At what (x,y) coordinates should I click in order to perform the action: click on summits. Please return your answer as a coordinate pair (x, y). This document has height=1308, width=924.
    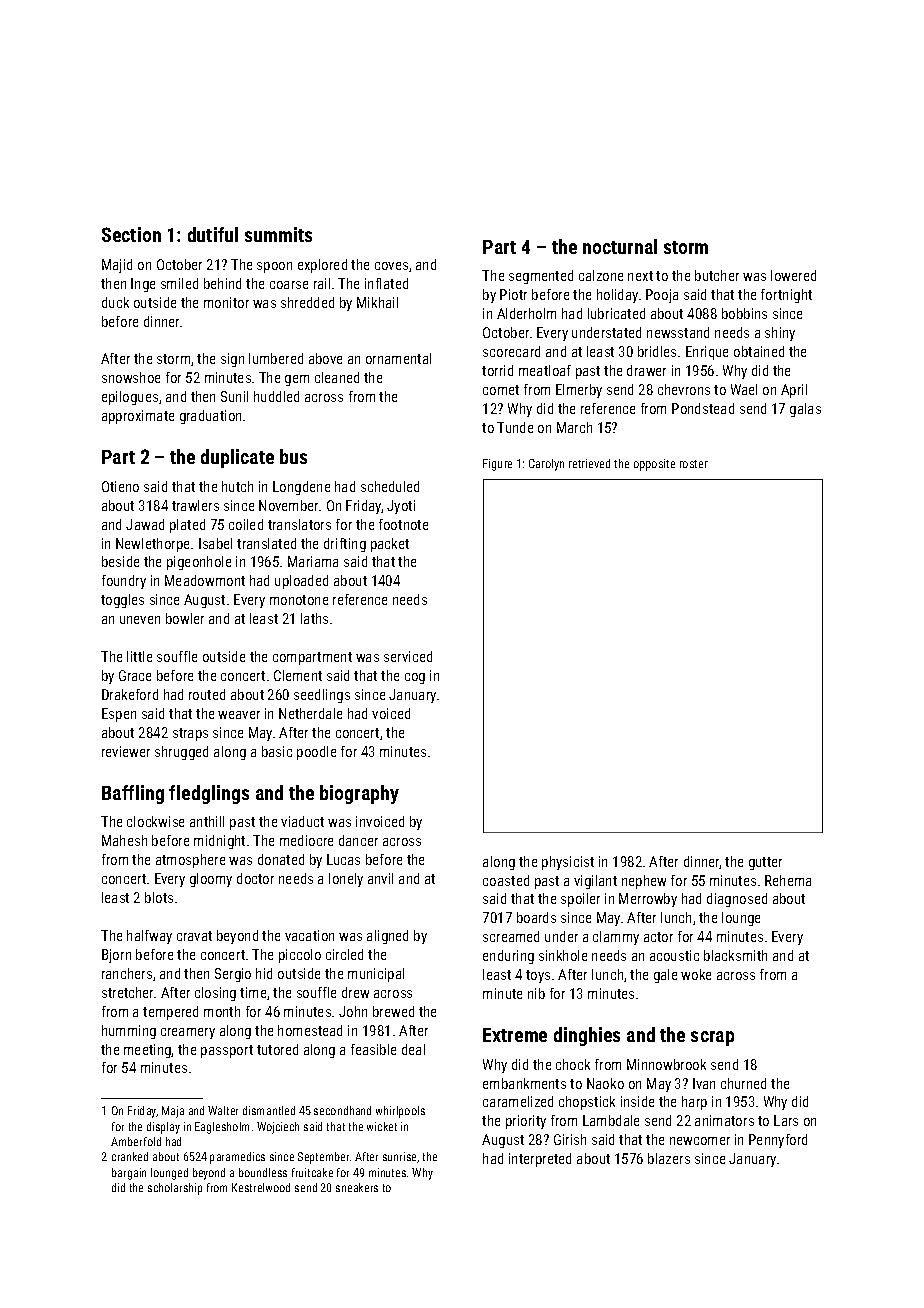
    Looking at the image, I should click on (278, 234).
